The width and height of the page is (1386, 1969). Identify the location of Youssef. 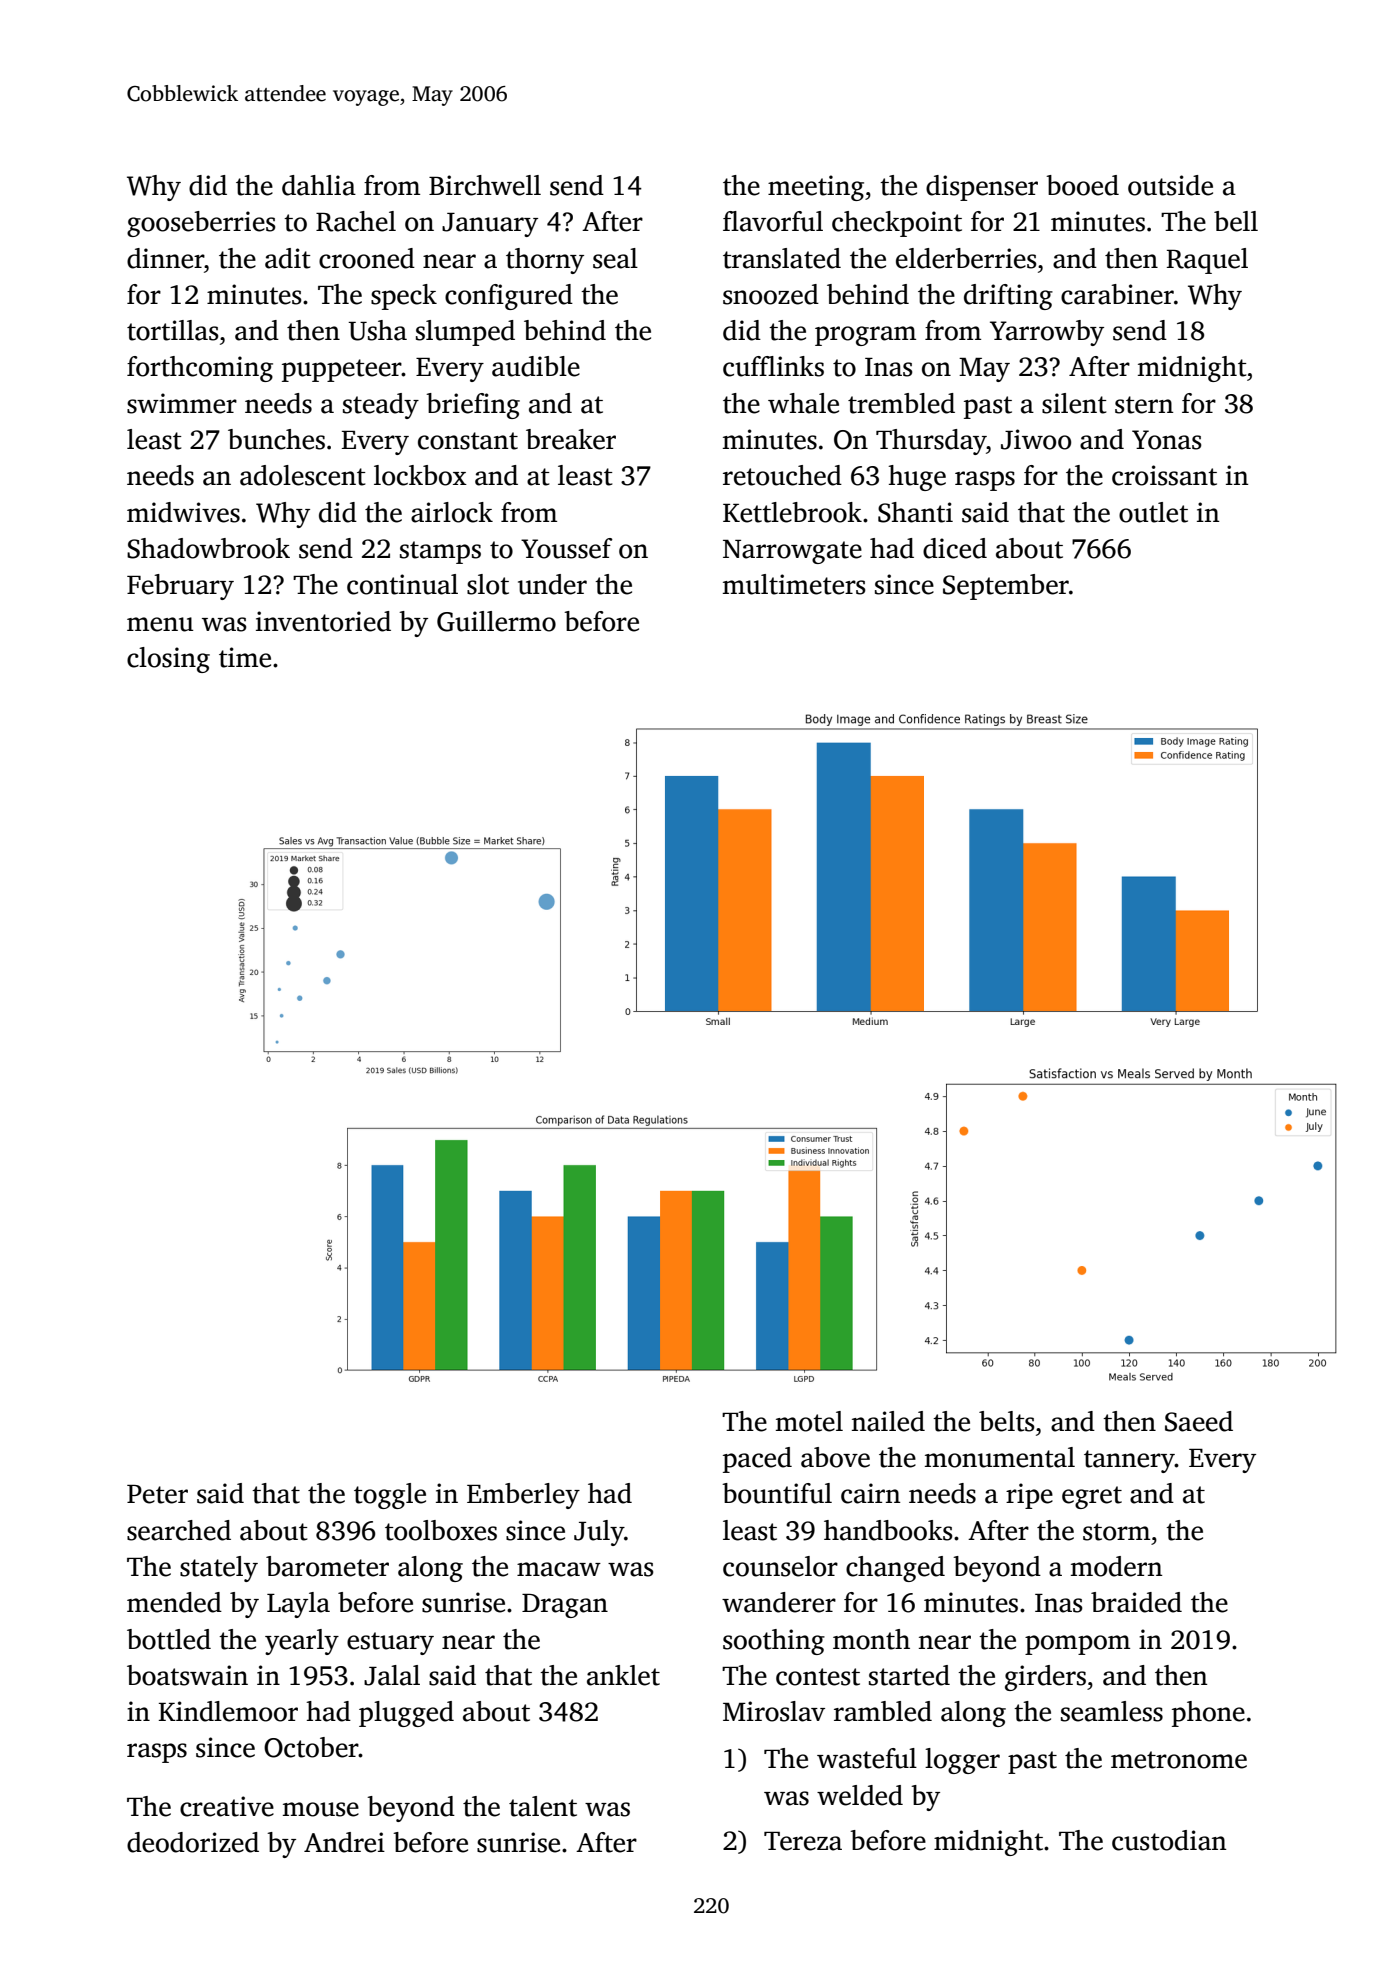
(567, 548).
